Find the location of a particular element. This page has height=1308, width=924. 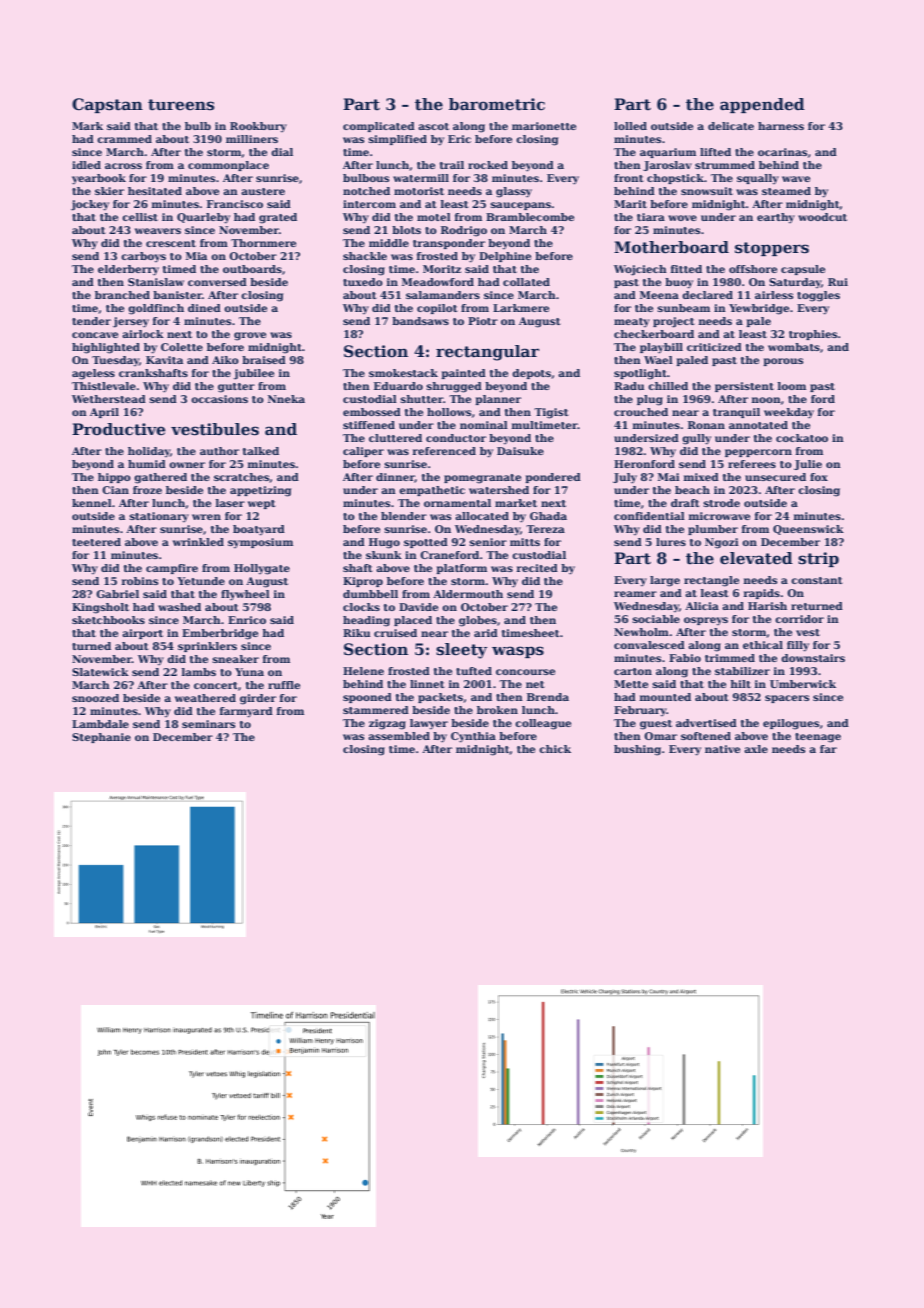

Wojciech is located at coordinates (640, 270).
